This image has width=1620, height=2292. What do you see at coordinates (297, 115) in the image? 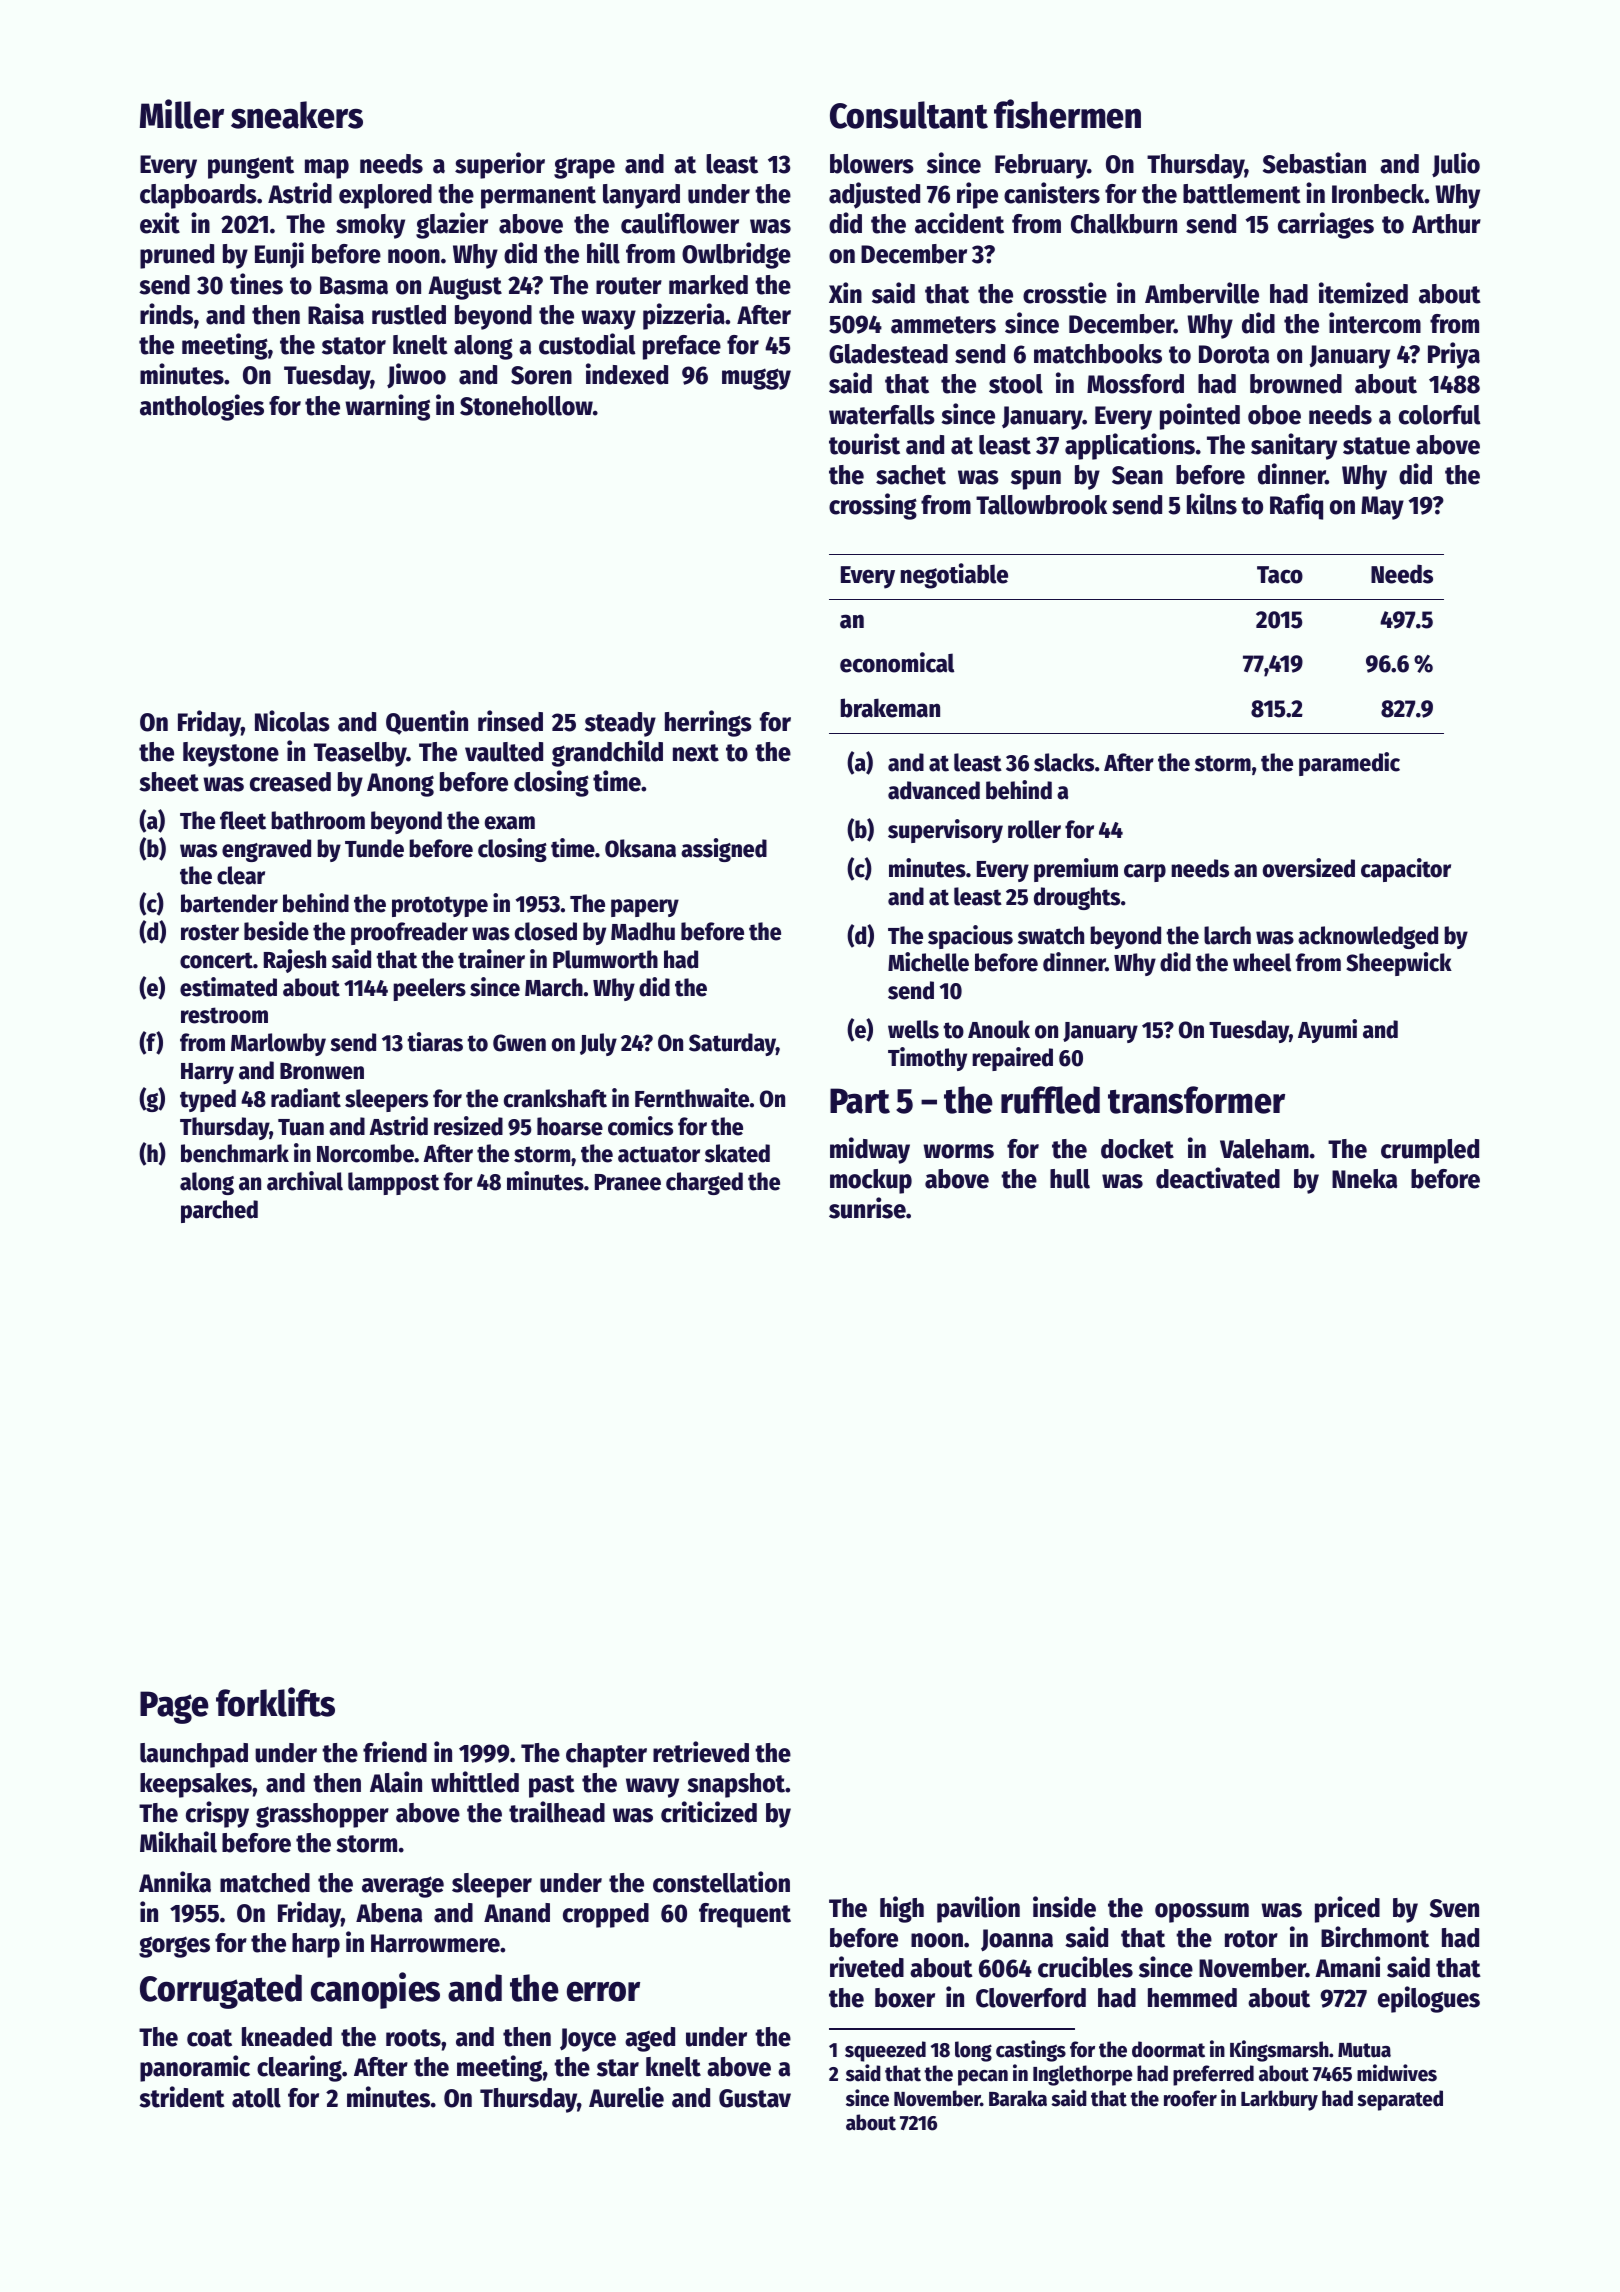
I see `sneakers` at bounding box center [297, 115].
